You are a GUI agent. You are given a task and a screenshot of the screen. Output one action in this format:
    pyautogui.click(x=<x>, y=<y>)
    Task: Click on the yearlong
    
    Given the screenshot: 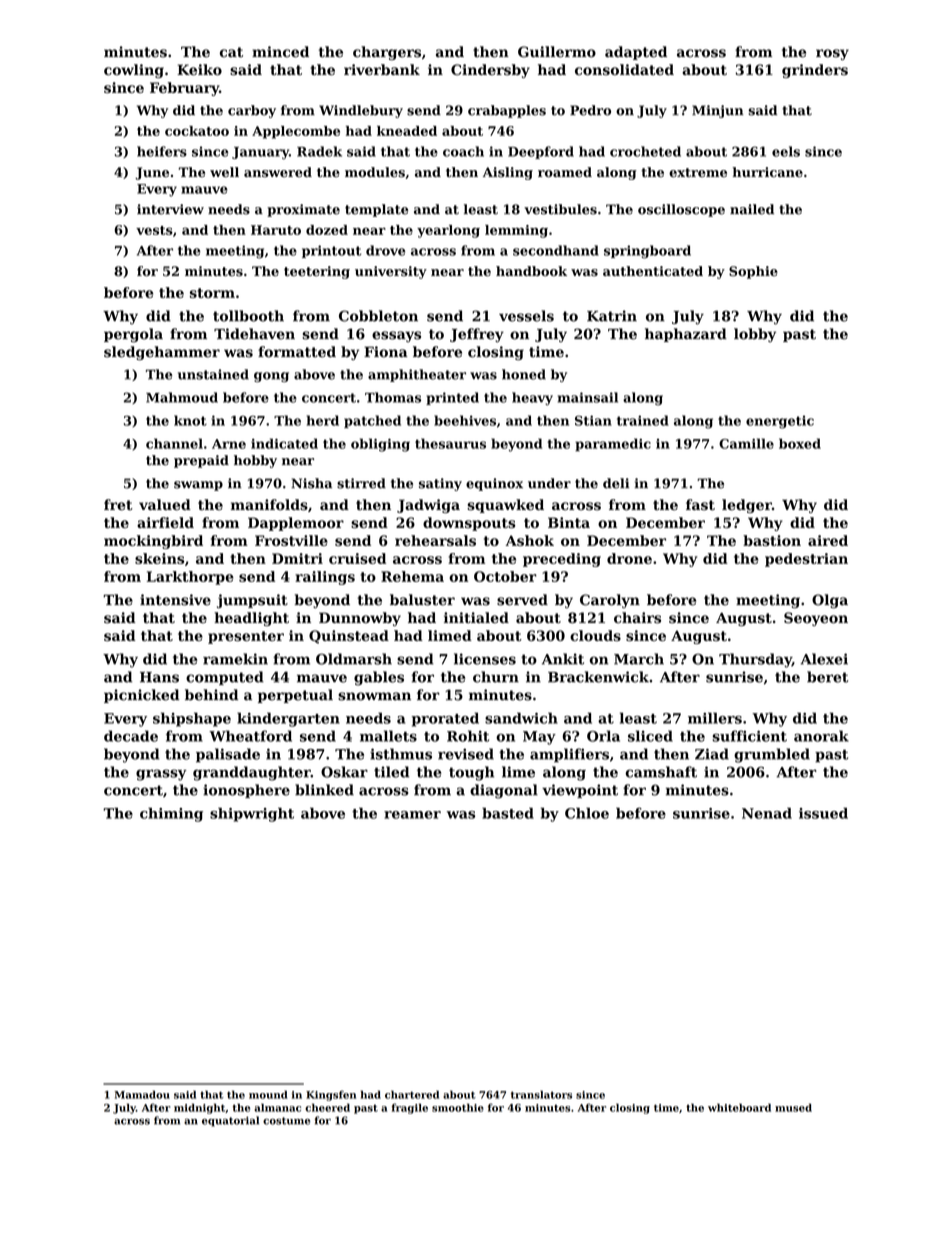 What is the action you would take?
    pyautogui.click(x=448, y=231)
